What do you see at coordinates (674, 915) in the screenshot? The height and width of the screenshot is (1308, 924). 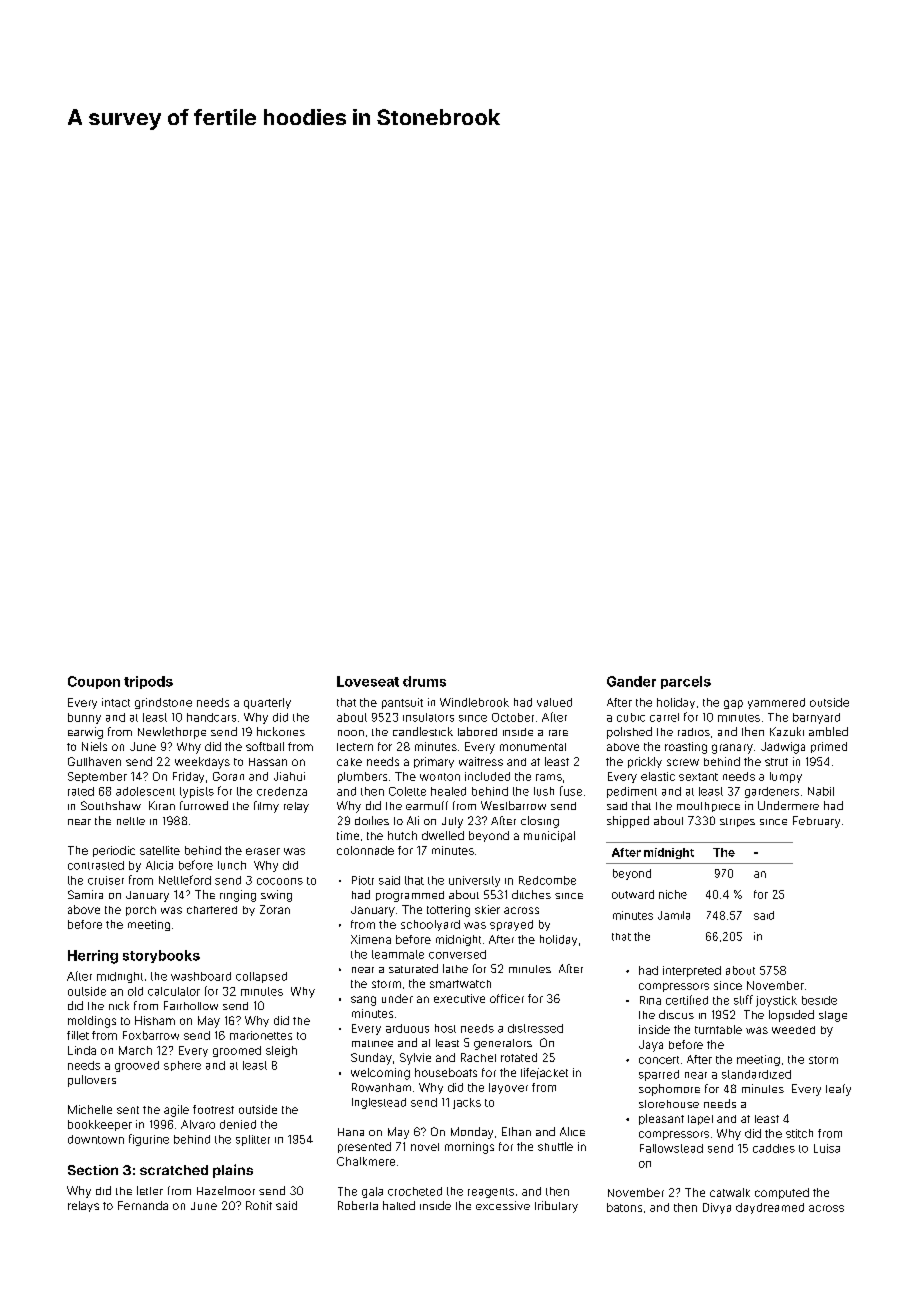 I see `Jamila` at bounding box center [674, 915].
